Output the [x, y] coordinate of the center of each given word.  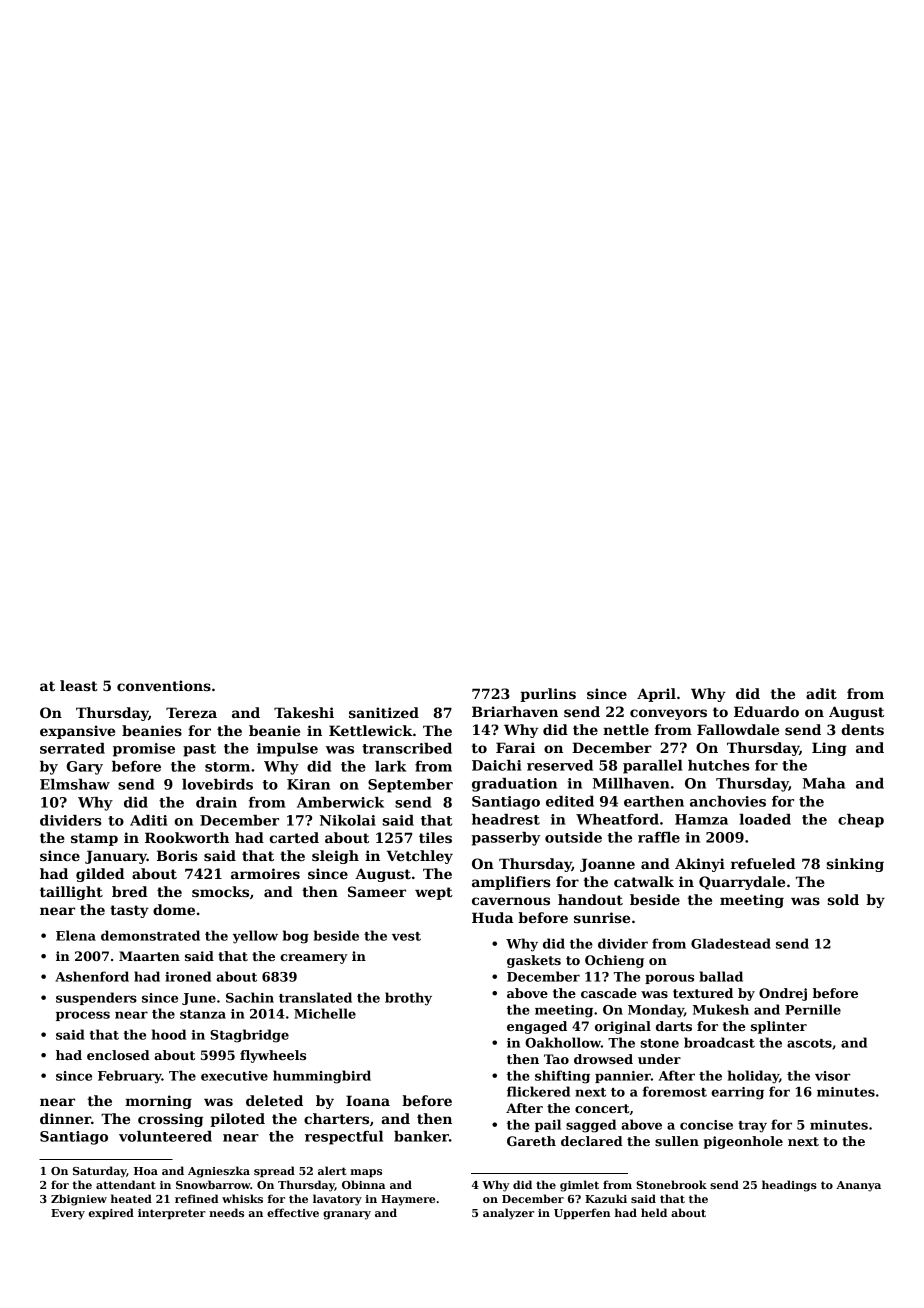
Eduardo [766, 711]
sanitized [384, 712]
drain [216, 802]
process [83, 1016]
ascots [809, 1043]
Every [68, 1214]
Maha [824, 783]
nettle [626, 729]
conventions [164, 685]
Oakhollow [563, 1042]
